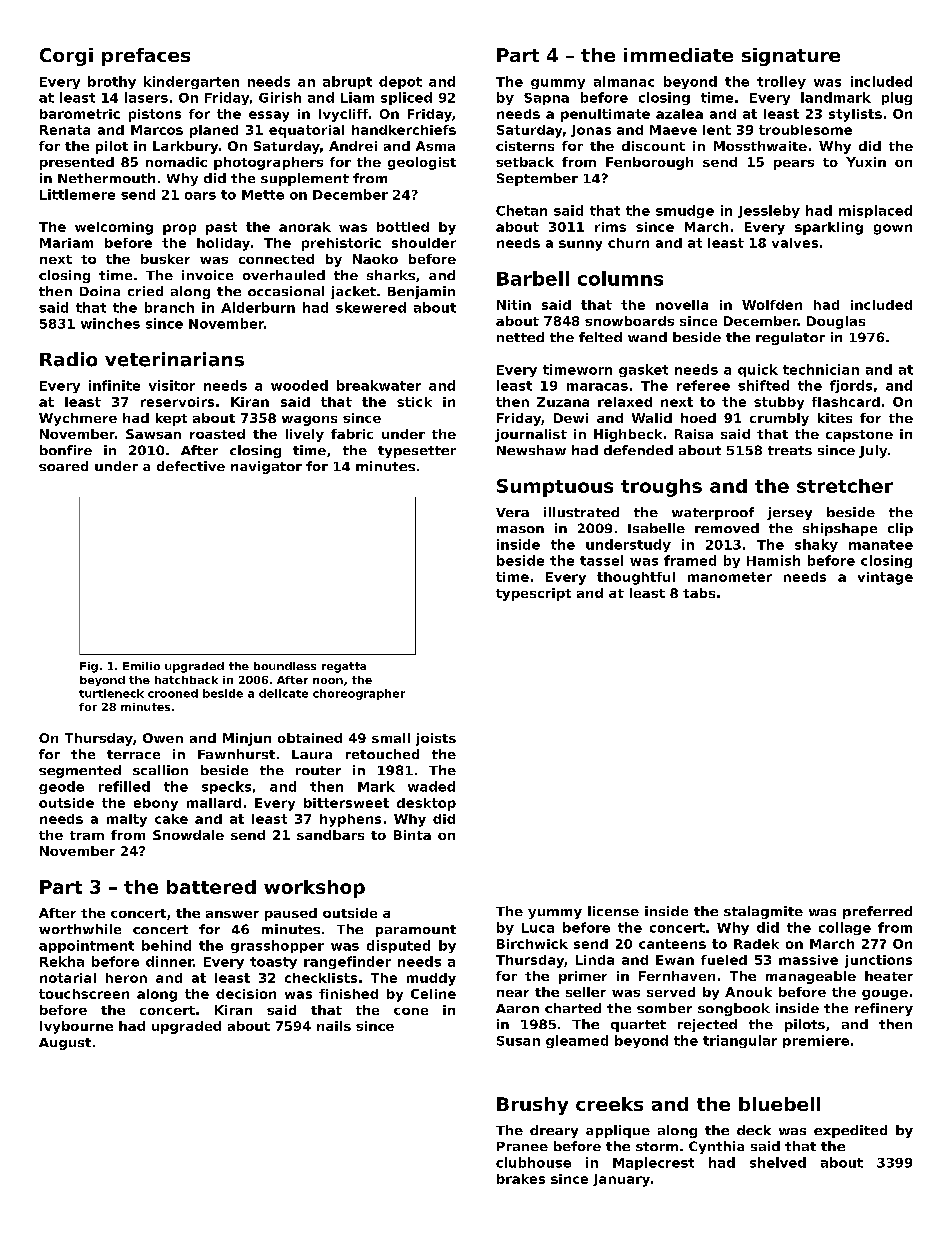 The image size is (952, 1233). I want to click on stretcher, so click(845, 486).
